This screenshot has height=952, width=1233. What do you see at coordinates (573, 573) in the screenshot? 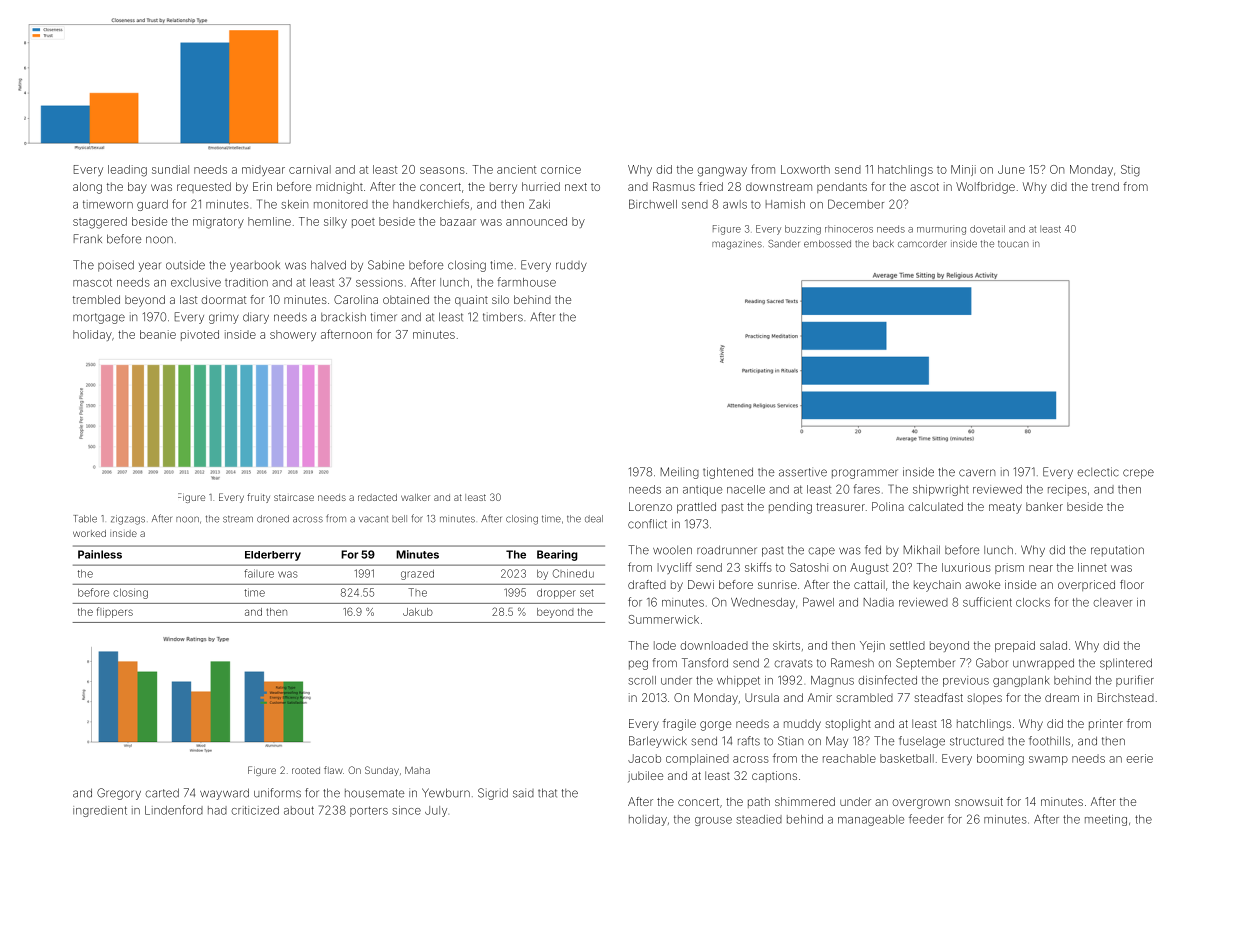
I see `Chinedu` at bounding box center [573, 573].
